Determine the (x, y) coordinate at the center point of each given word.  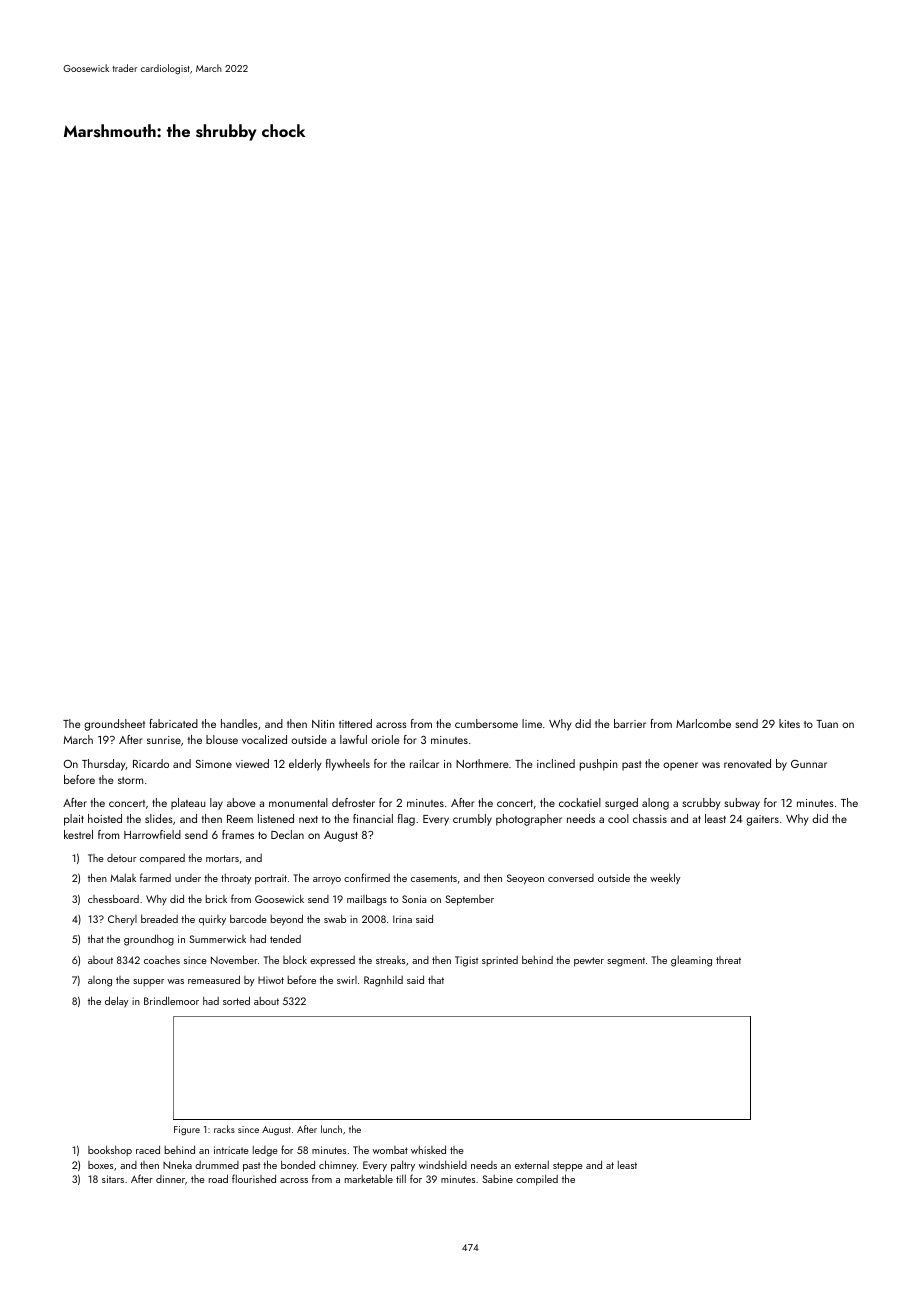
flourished (254, 1178)
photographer (529, 820)
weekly (665, 878)
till (401, 1179)
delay (116, 1001)
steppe (568, 1167)
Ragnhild (383, 981)
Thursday (104, 765)
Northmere (482, 763)
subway (742, 804)
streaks (390, 960)
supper (148, 982)
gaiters (762, 820)
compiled (537, 1180)
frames (238, 834)
